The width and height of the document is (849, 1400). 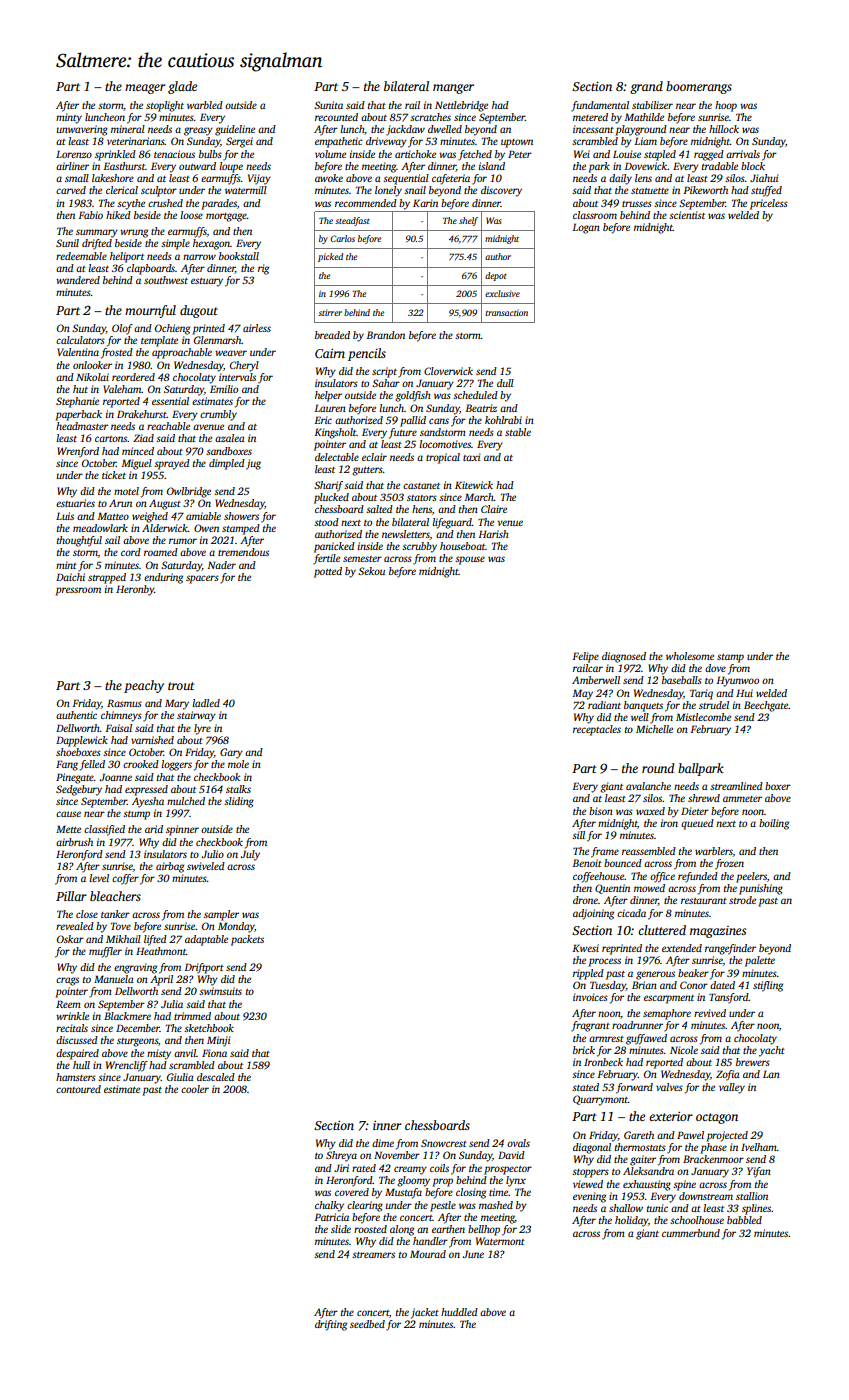 I want to click on Hyunwoo, so click(x=737, y=681).
